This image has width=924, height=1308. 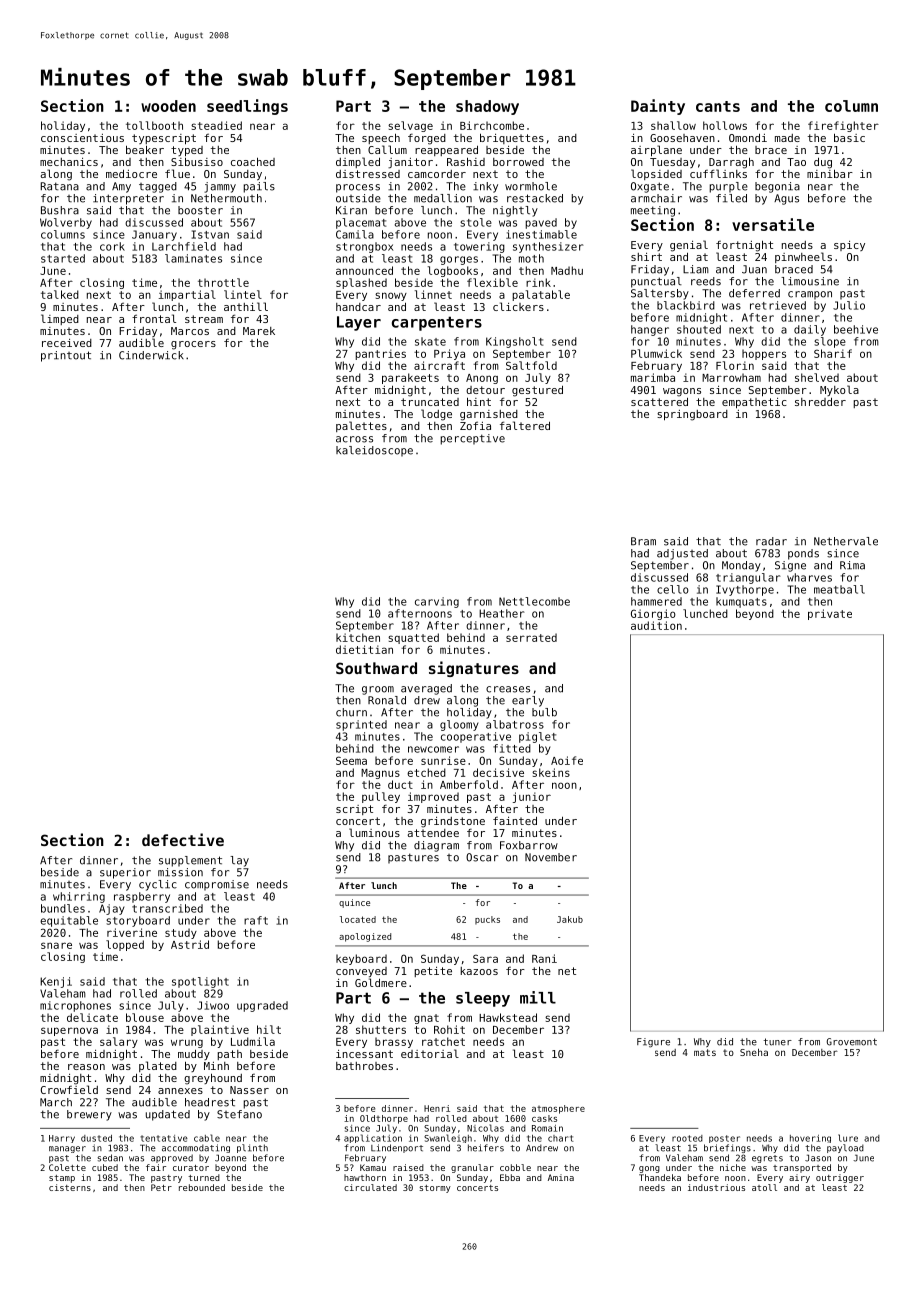 What do you see at coordinates (479, 247) in the image?
I see `towering` at bounding box center [479, 247].
